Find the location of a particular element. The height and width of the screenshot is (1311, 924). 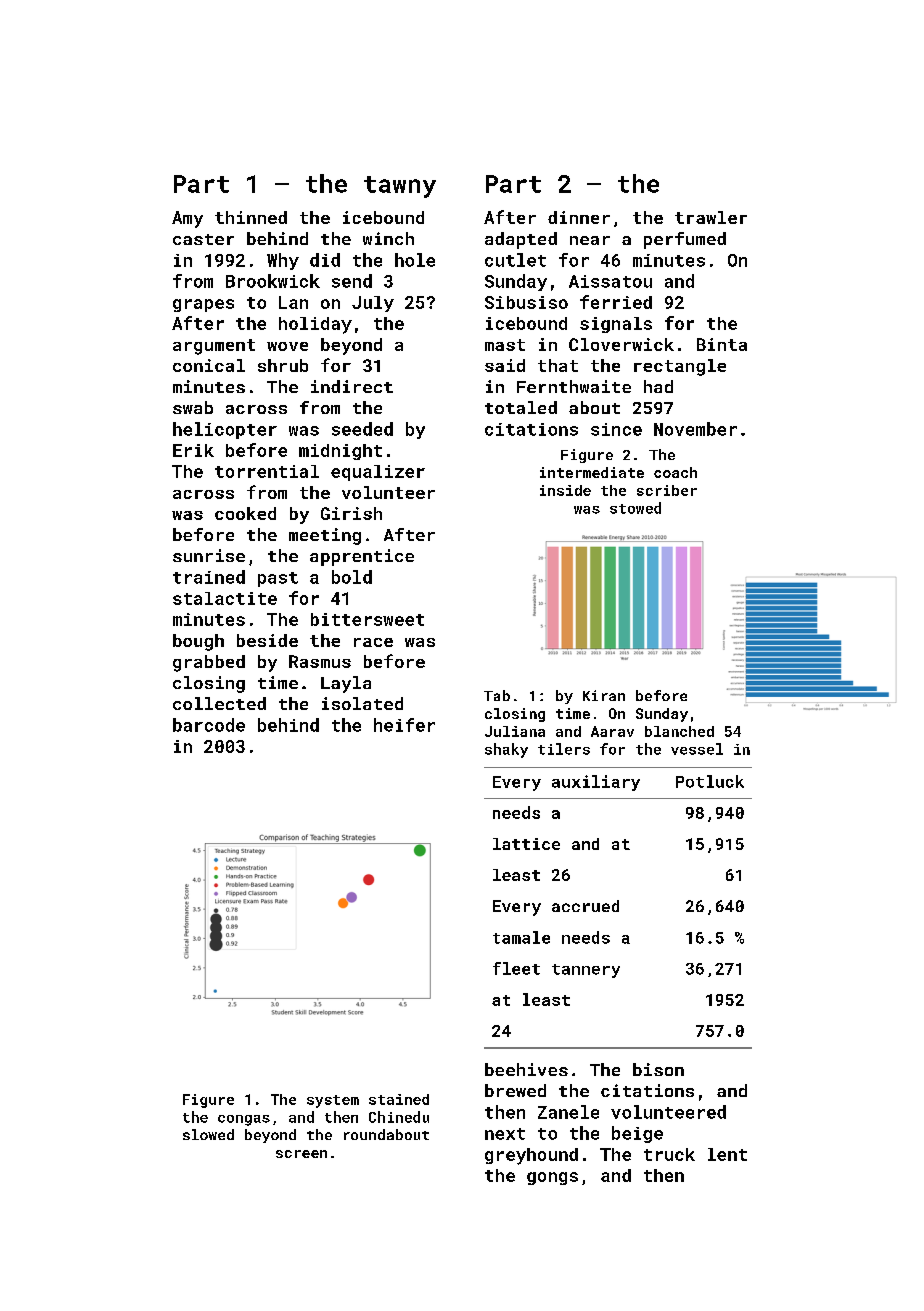

thinned is located at coordinates (251, 217).
